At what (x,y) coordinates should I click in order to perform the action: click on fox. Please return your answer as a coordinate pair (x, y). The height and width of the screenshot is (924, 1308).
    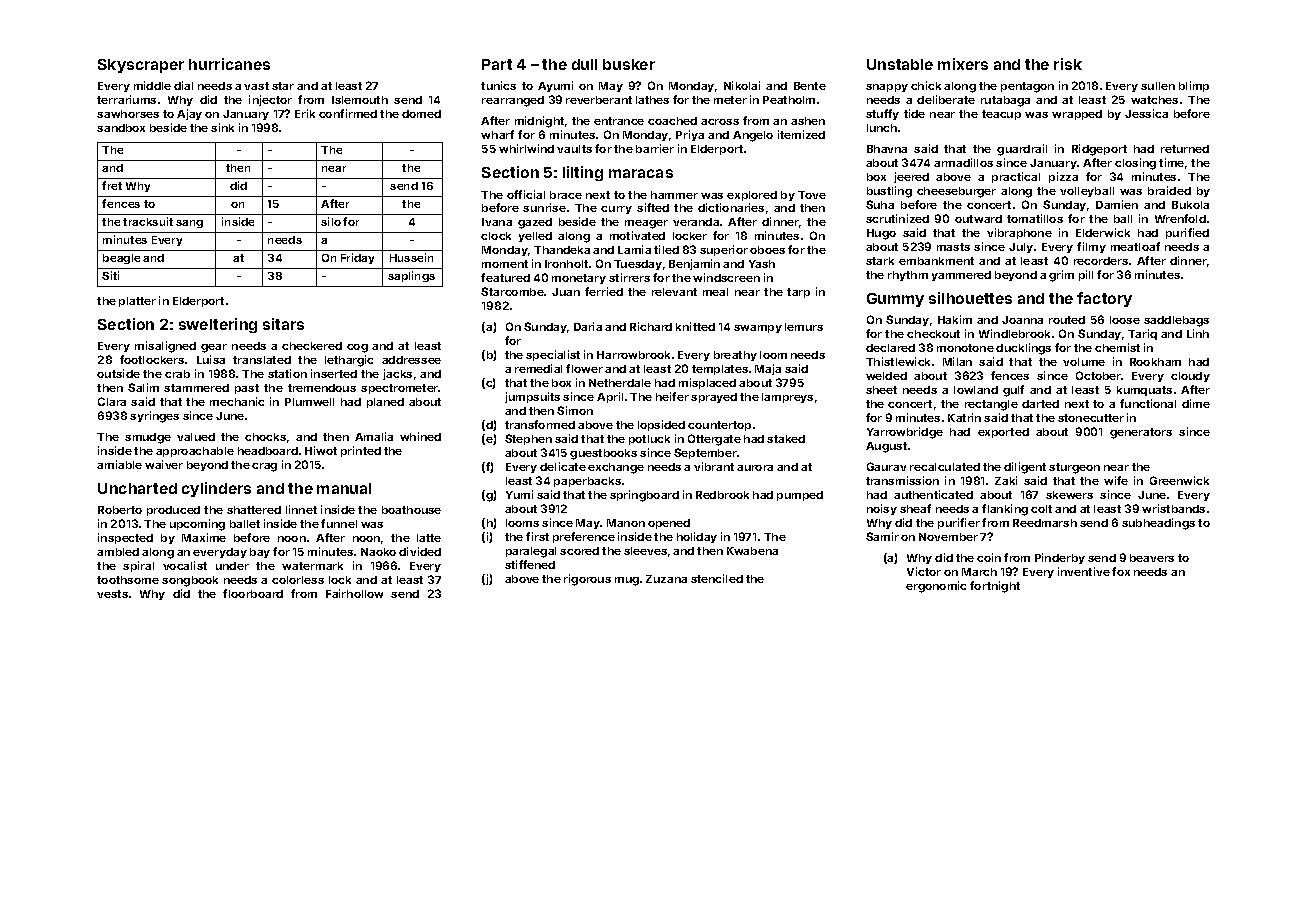
    Looking at the image, I should click on (1121, 571).
